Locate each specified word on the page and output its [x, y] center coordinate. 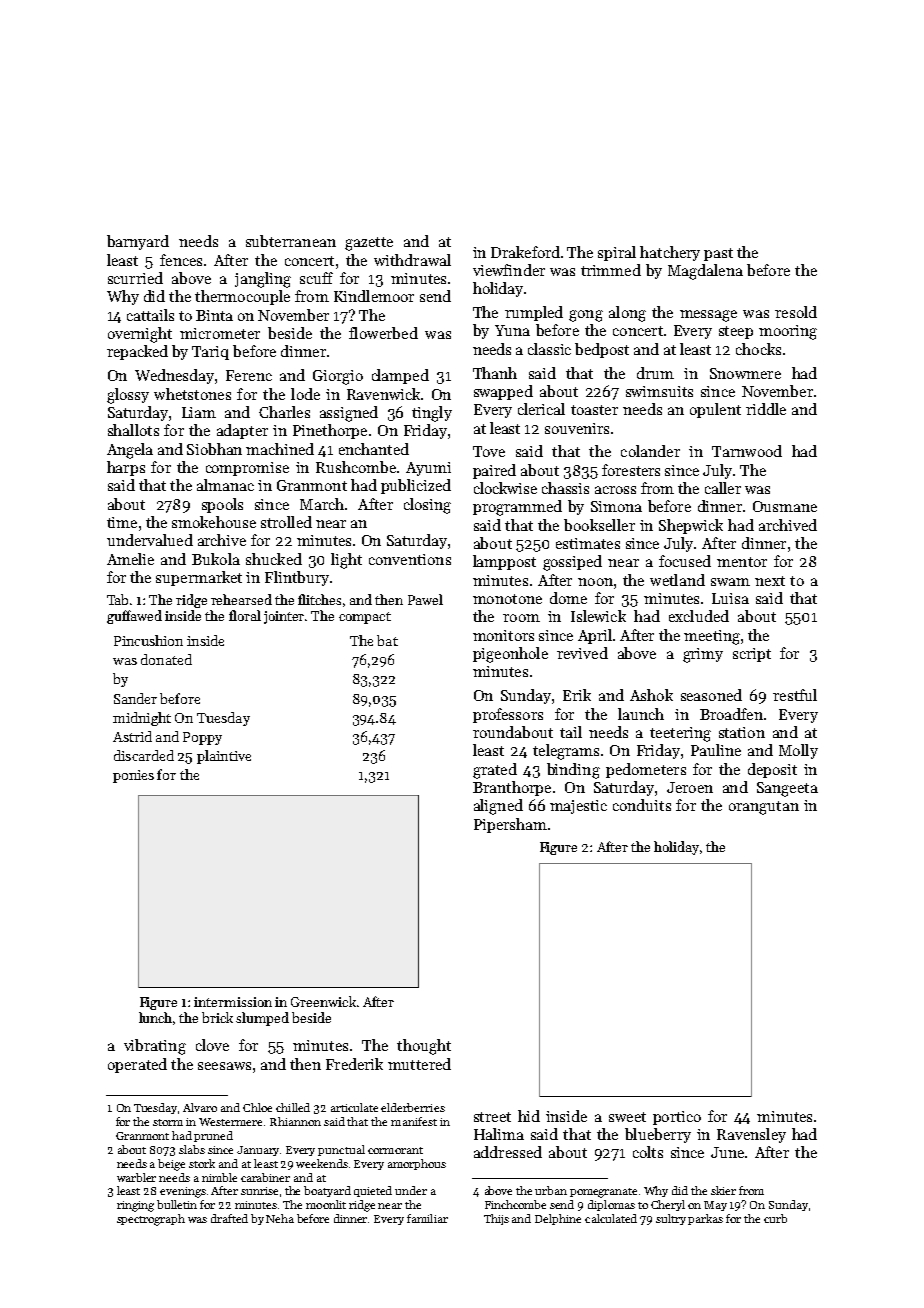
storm [168, 1122]
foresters [631, 470]
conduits [642, 805]
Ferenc [249, 375]
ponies [133, 776]
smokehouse [214, 522]
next [770, 581]
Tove [489, 451]
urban [551, 1190]
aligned [498, 807]
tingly [432, 414]
